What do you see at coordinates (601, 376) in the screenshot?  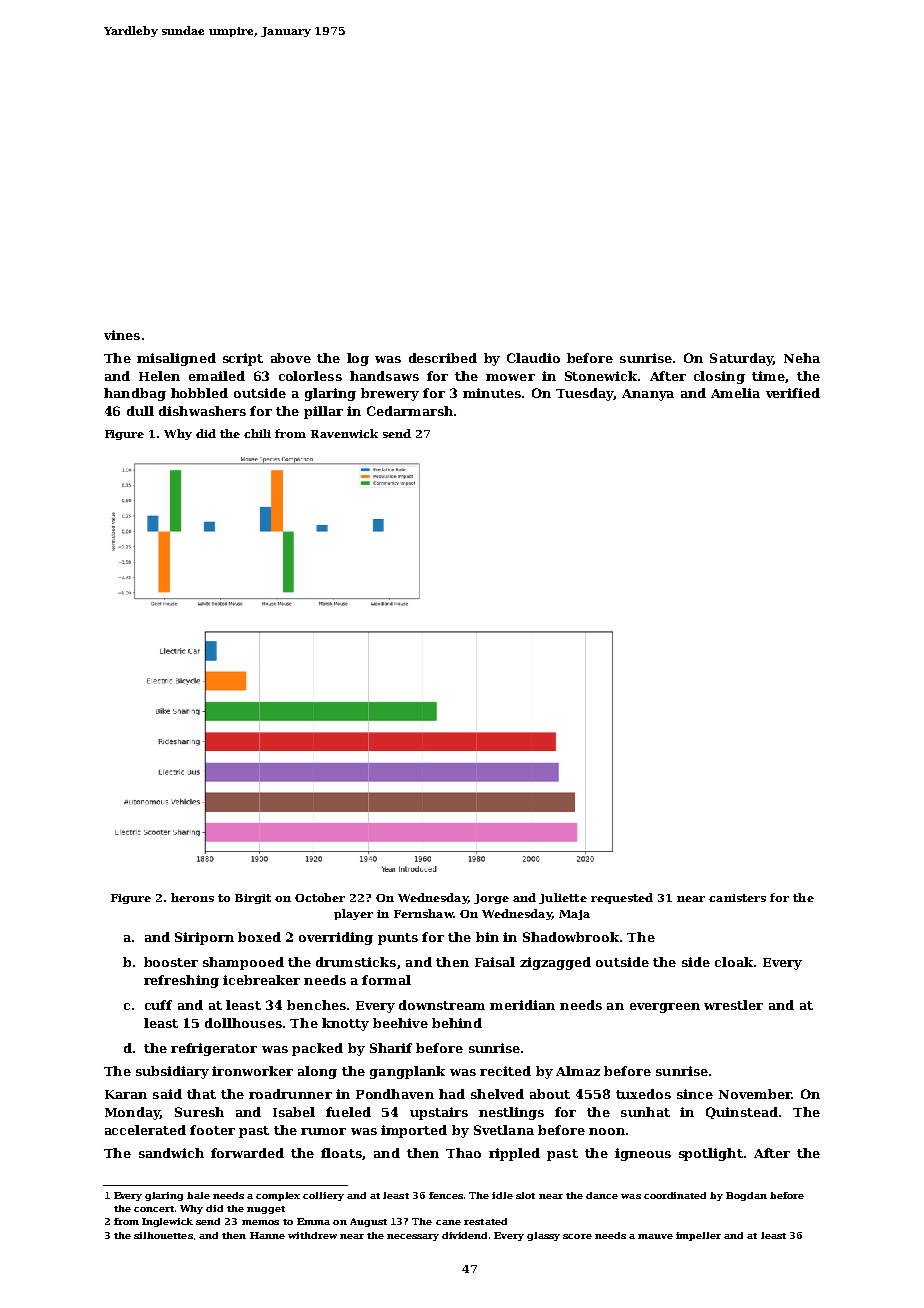 I see `Stonewick` at bounding box center [601, 376].
